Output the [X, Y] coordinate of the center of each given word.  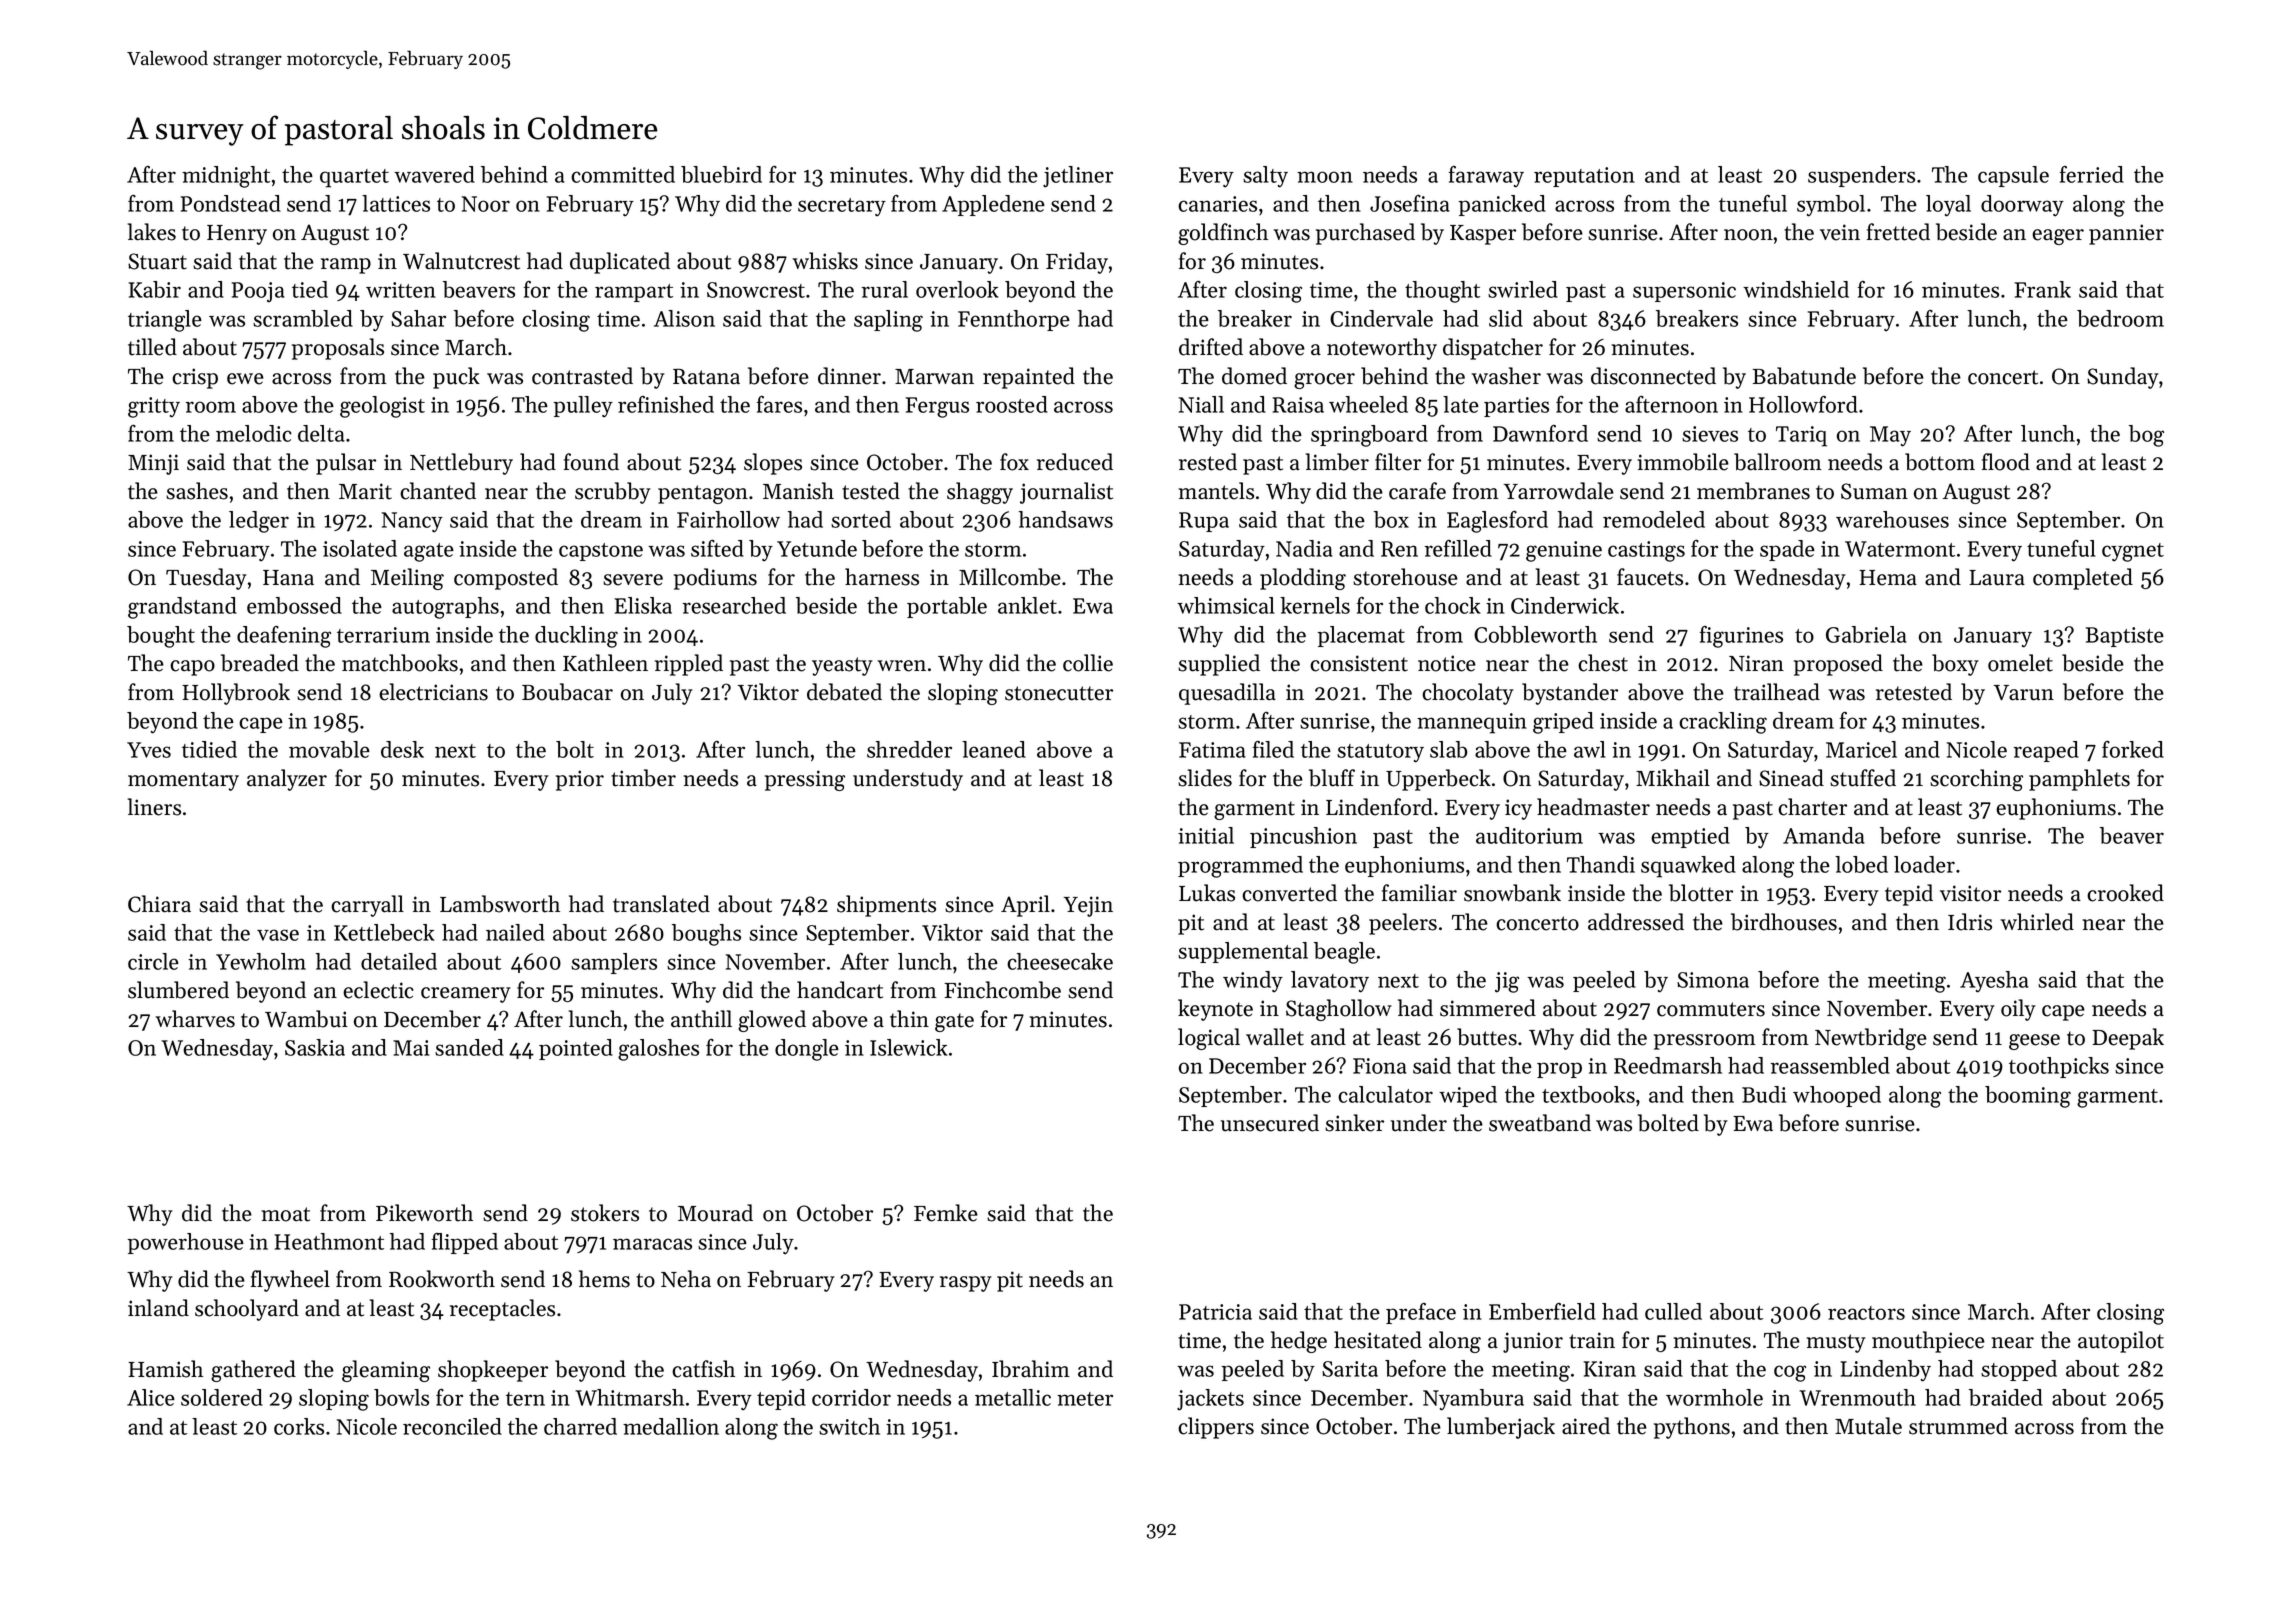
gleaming [386, 1371]
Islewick [909, 1047]
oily [2018, 1010]
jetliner [1078, 177]
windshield [1796, 289]
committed [623, 174]
